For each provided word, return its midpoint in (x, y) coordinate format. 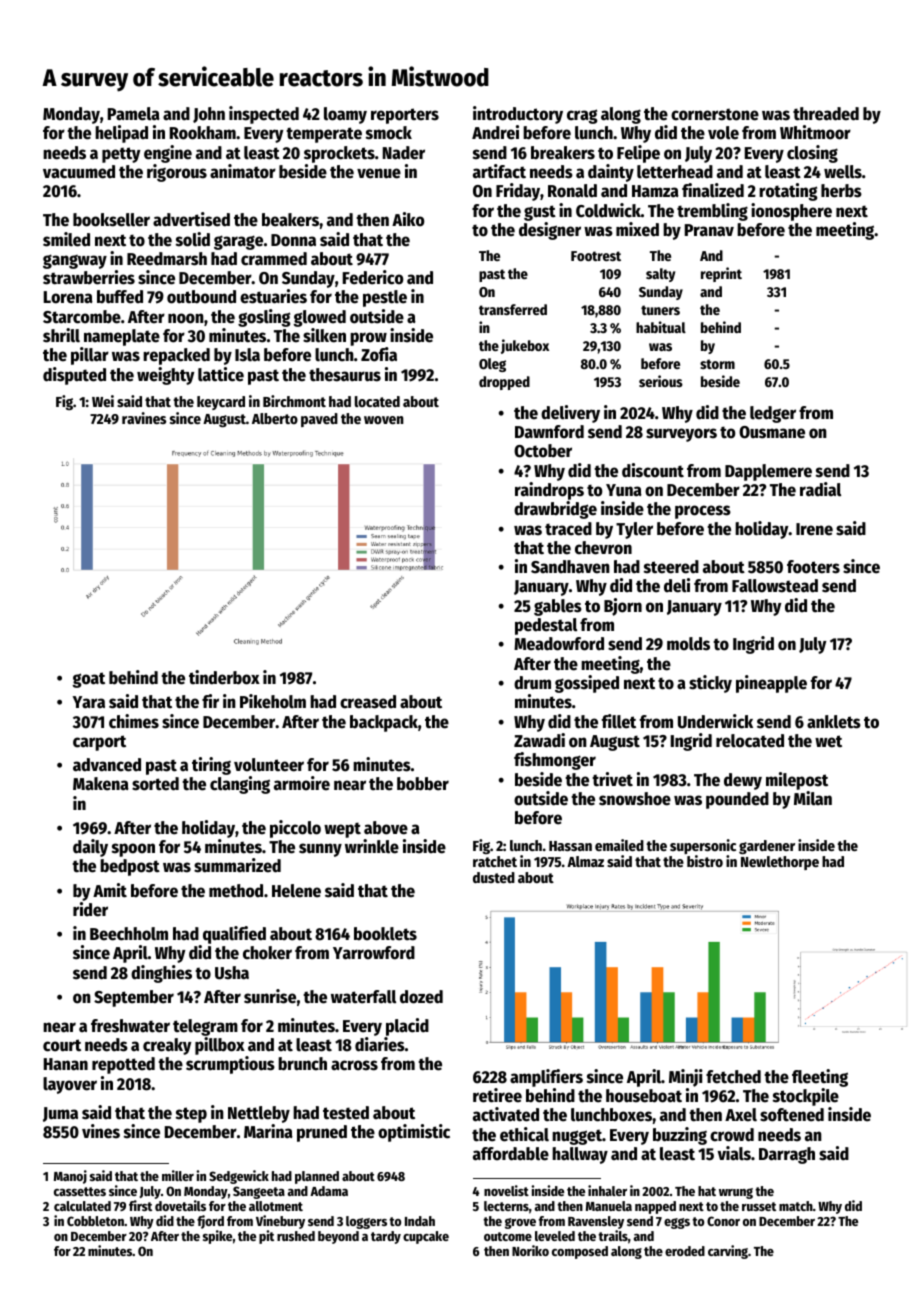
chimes (134, 721)
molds (688, 644)
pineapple (771, 684)
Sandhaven (570, 567)
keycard (221, 403)
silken (324, 335)
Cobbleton (95, 1221)
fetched (733, 1077)
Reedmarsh (167, 259)
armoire (302, 783)
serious (661, 381)
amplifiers (546, 1078)
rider (90, 909)
